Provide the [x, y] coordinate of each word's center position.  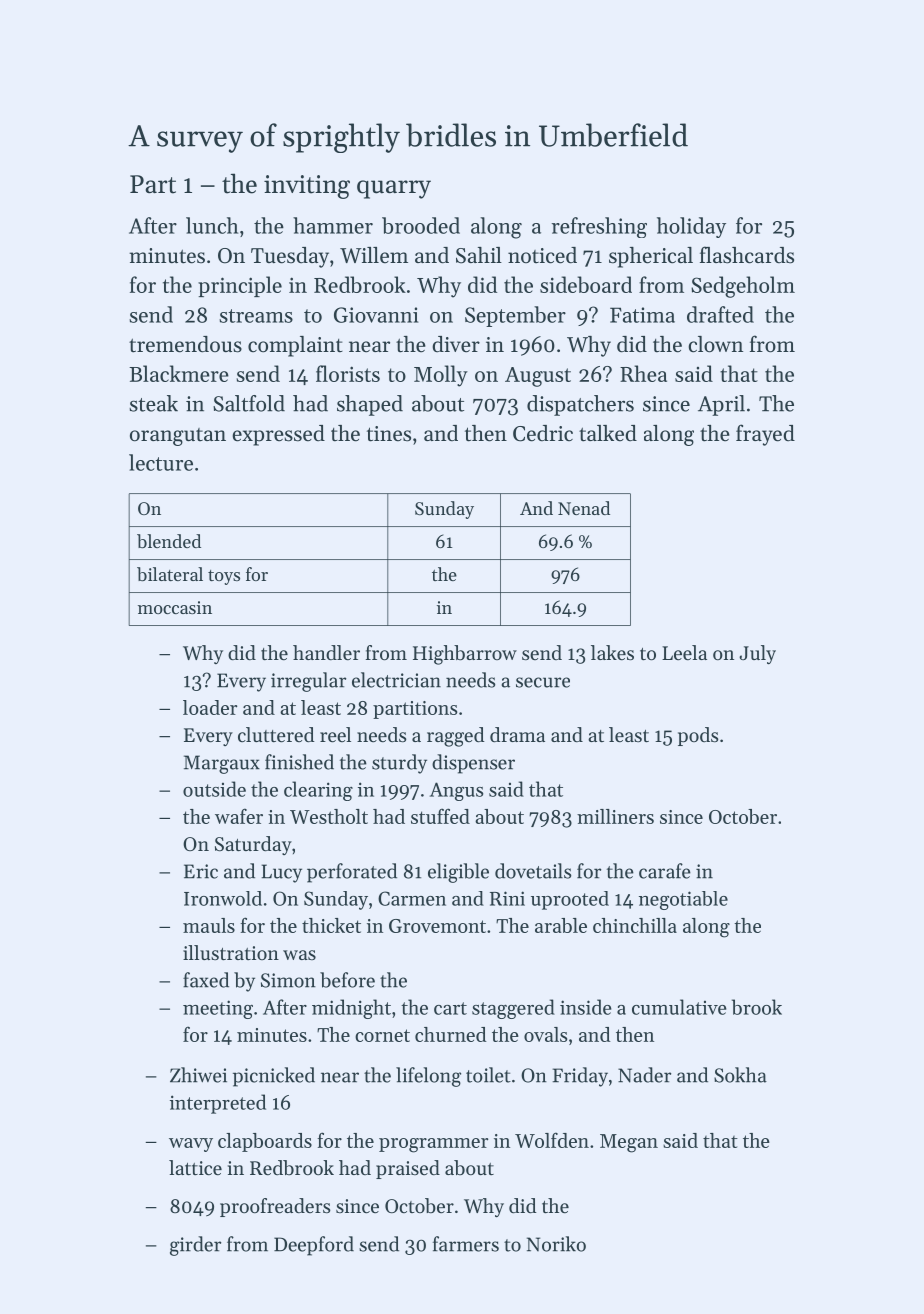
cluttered [276, 735]
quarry [394, 189]
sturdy [399, 764]
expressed [279, 435]
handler [326, 652]
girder [195, 1246]
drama [517, 734]
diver [456, 344]
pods [698, 736]
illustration [231, 952]
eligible [458, 873]
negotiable [683, 900]
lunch [212, 225]
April [721, 405]
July [757, 654]
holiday [691, 227]
